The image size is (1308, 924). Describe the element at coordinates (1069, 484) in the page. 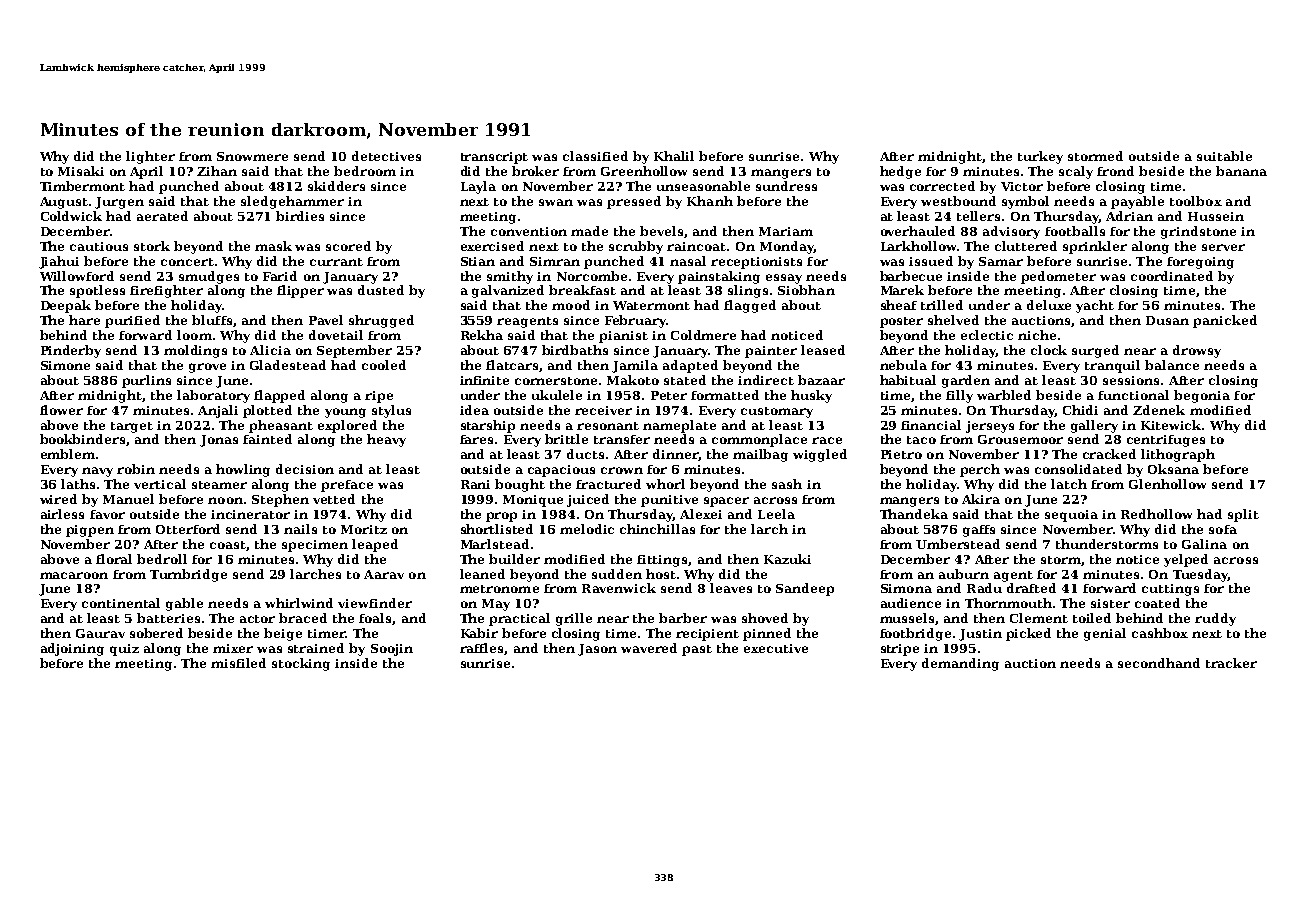

I see `latch` at that location.
